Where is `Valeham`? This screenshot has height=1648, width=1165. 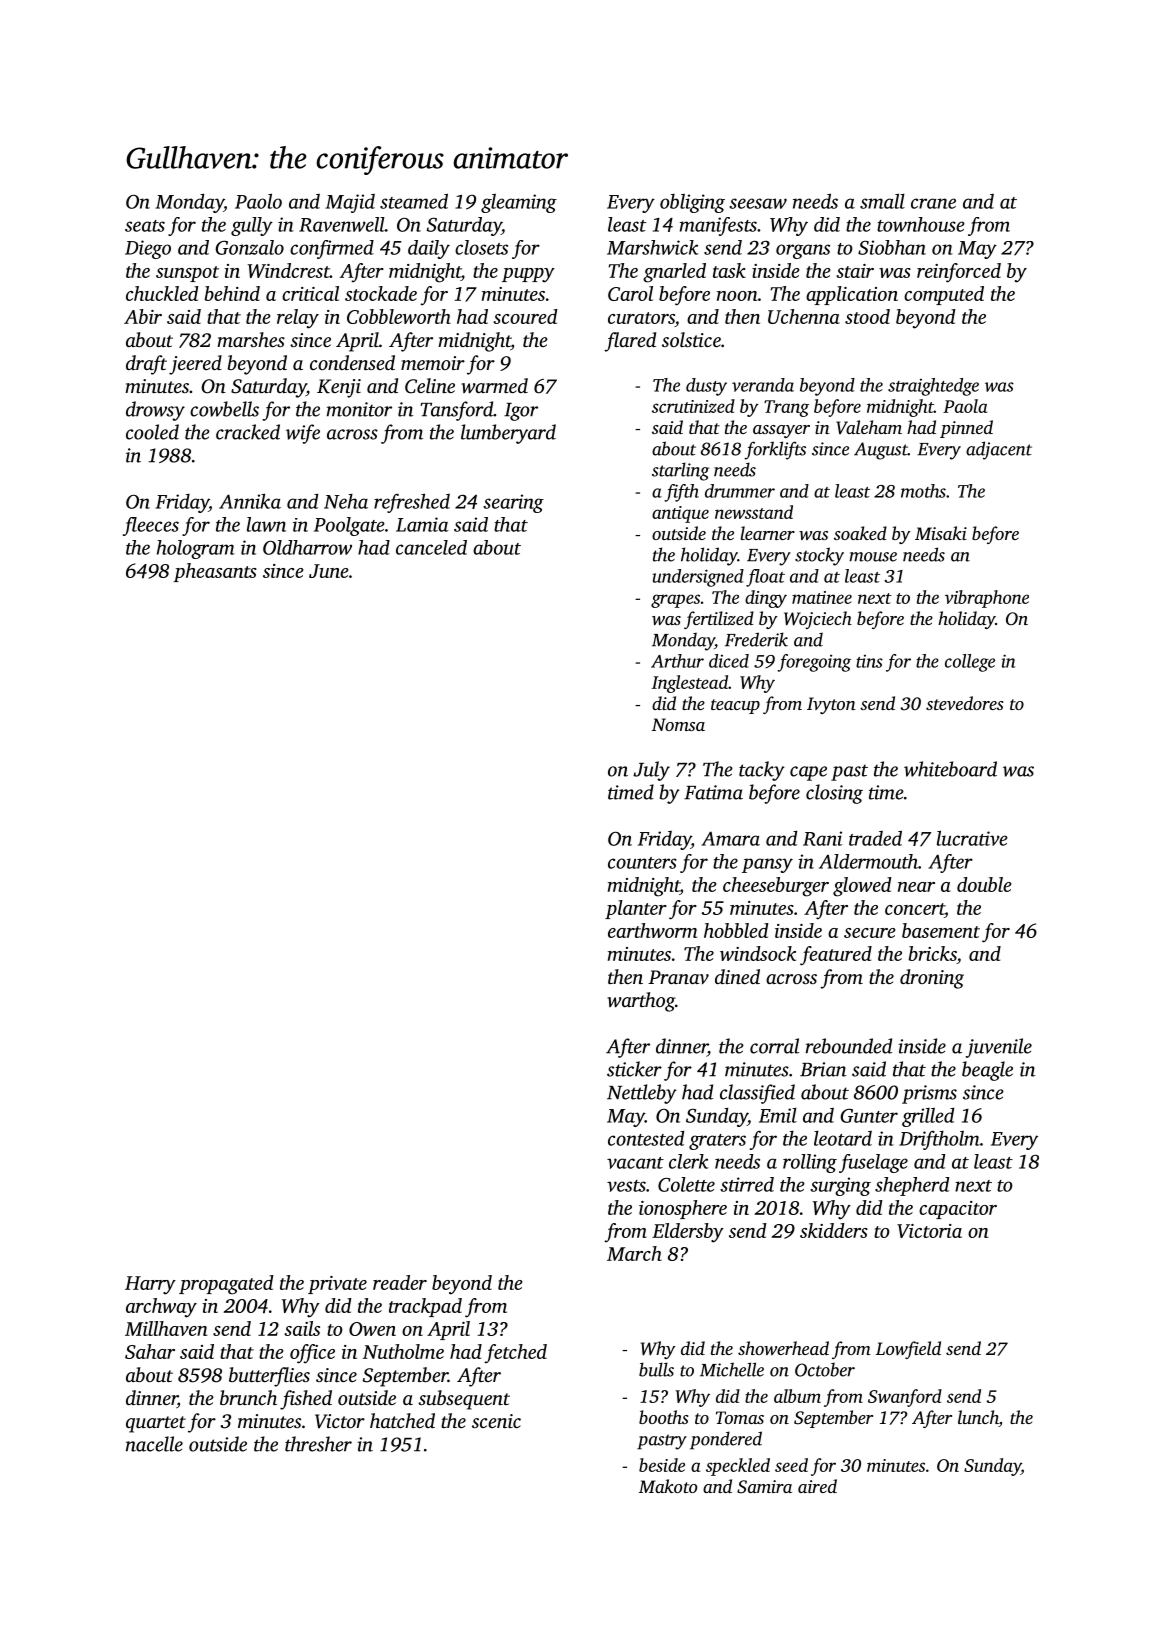
Valeham is located at coordinates (869, 427).
